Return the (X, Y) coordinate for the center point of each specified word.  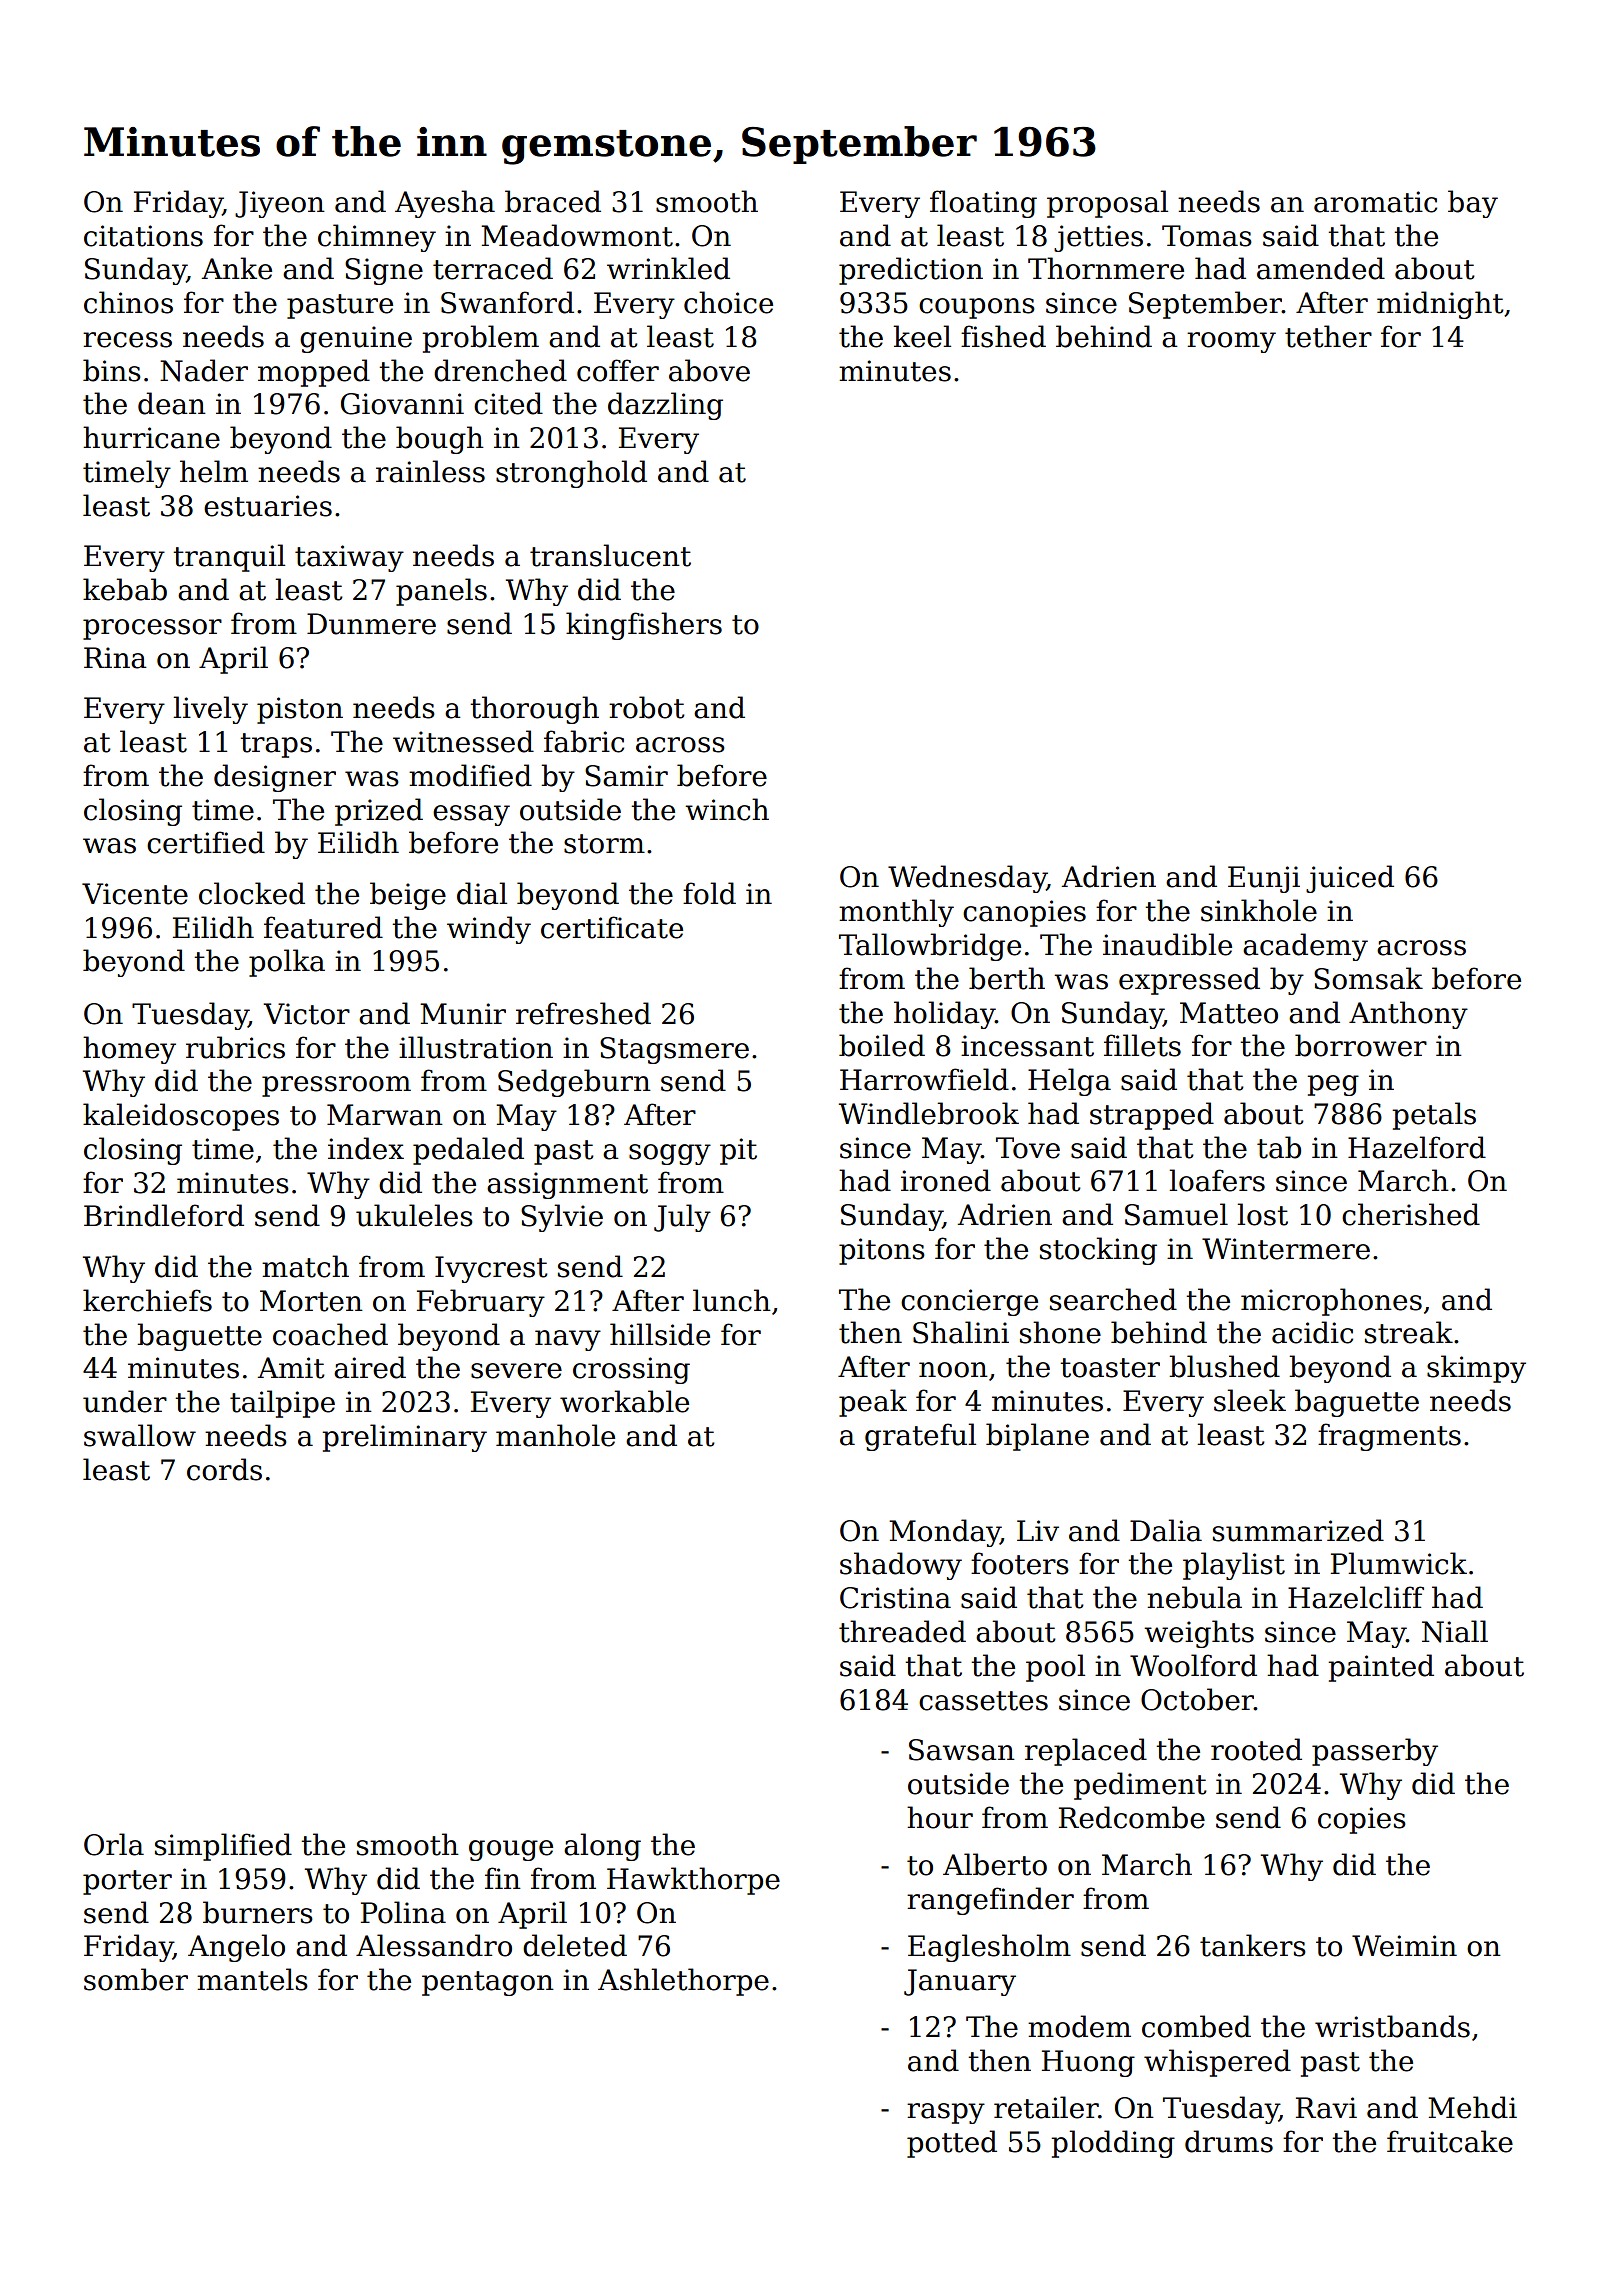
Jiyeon (280, 204)
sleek (1250, 1400)
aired (370, 1367)
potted (952, 2144)
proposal (1107, 204)
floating (983, 204)
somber (136, 1979)
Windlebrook (929, 1113)
